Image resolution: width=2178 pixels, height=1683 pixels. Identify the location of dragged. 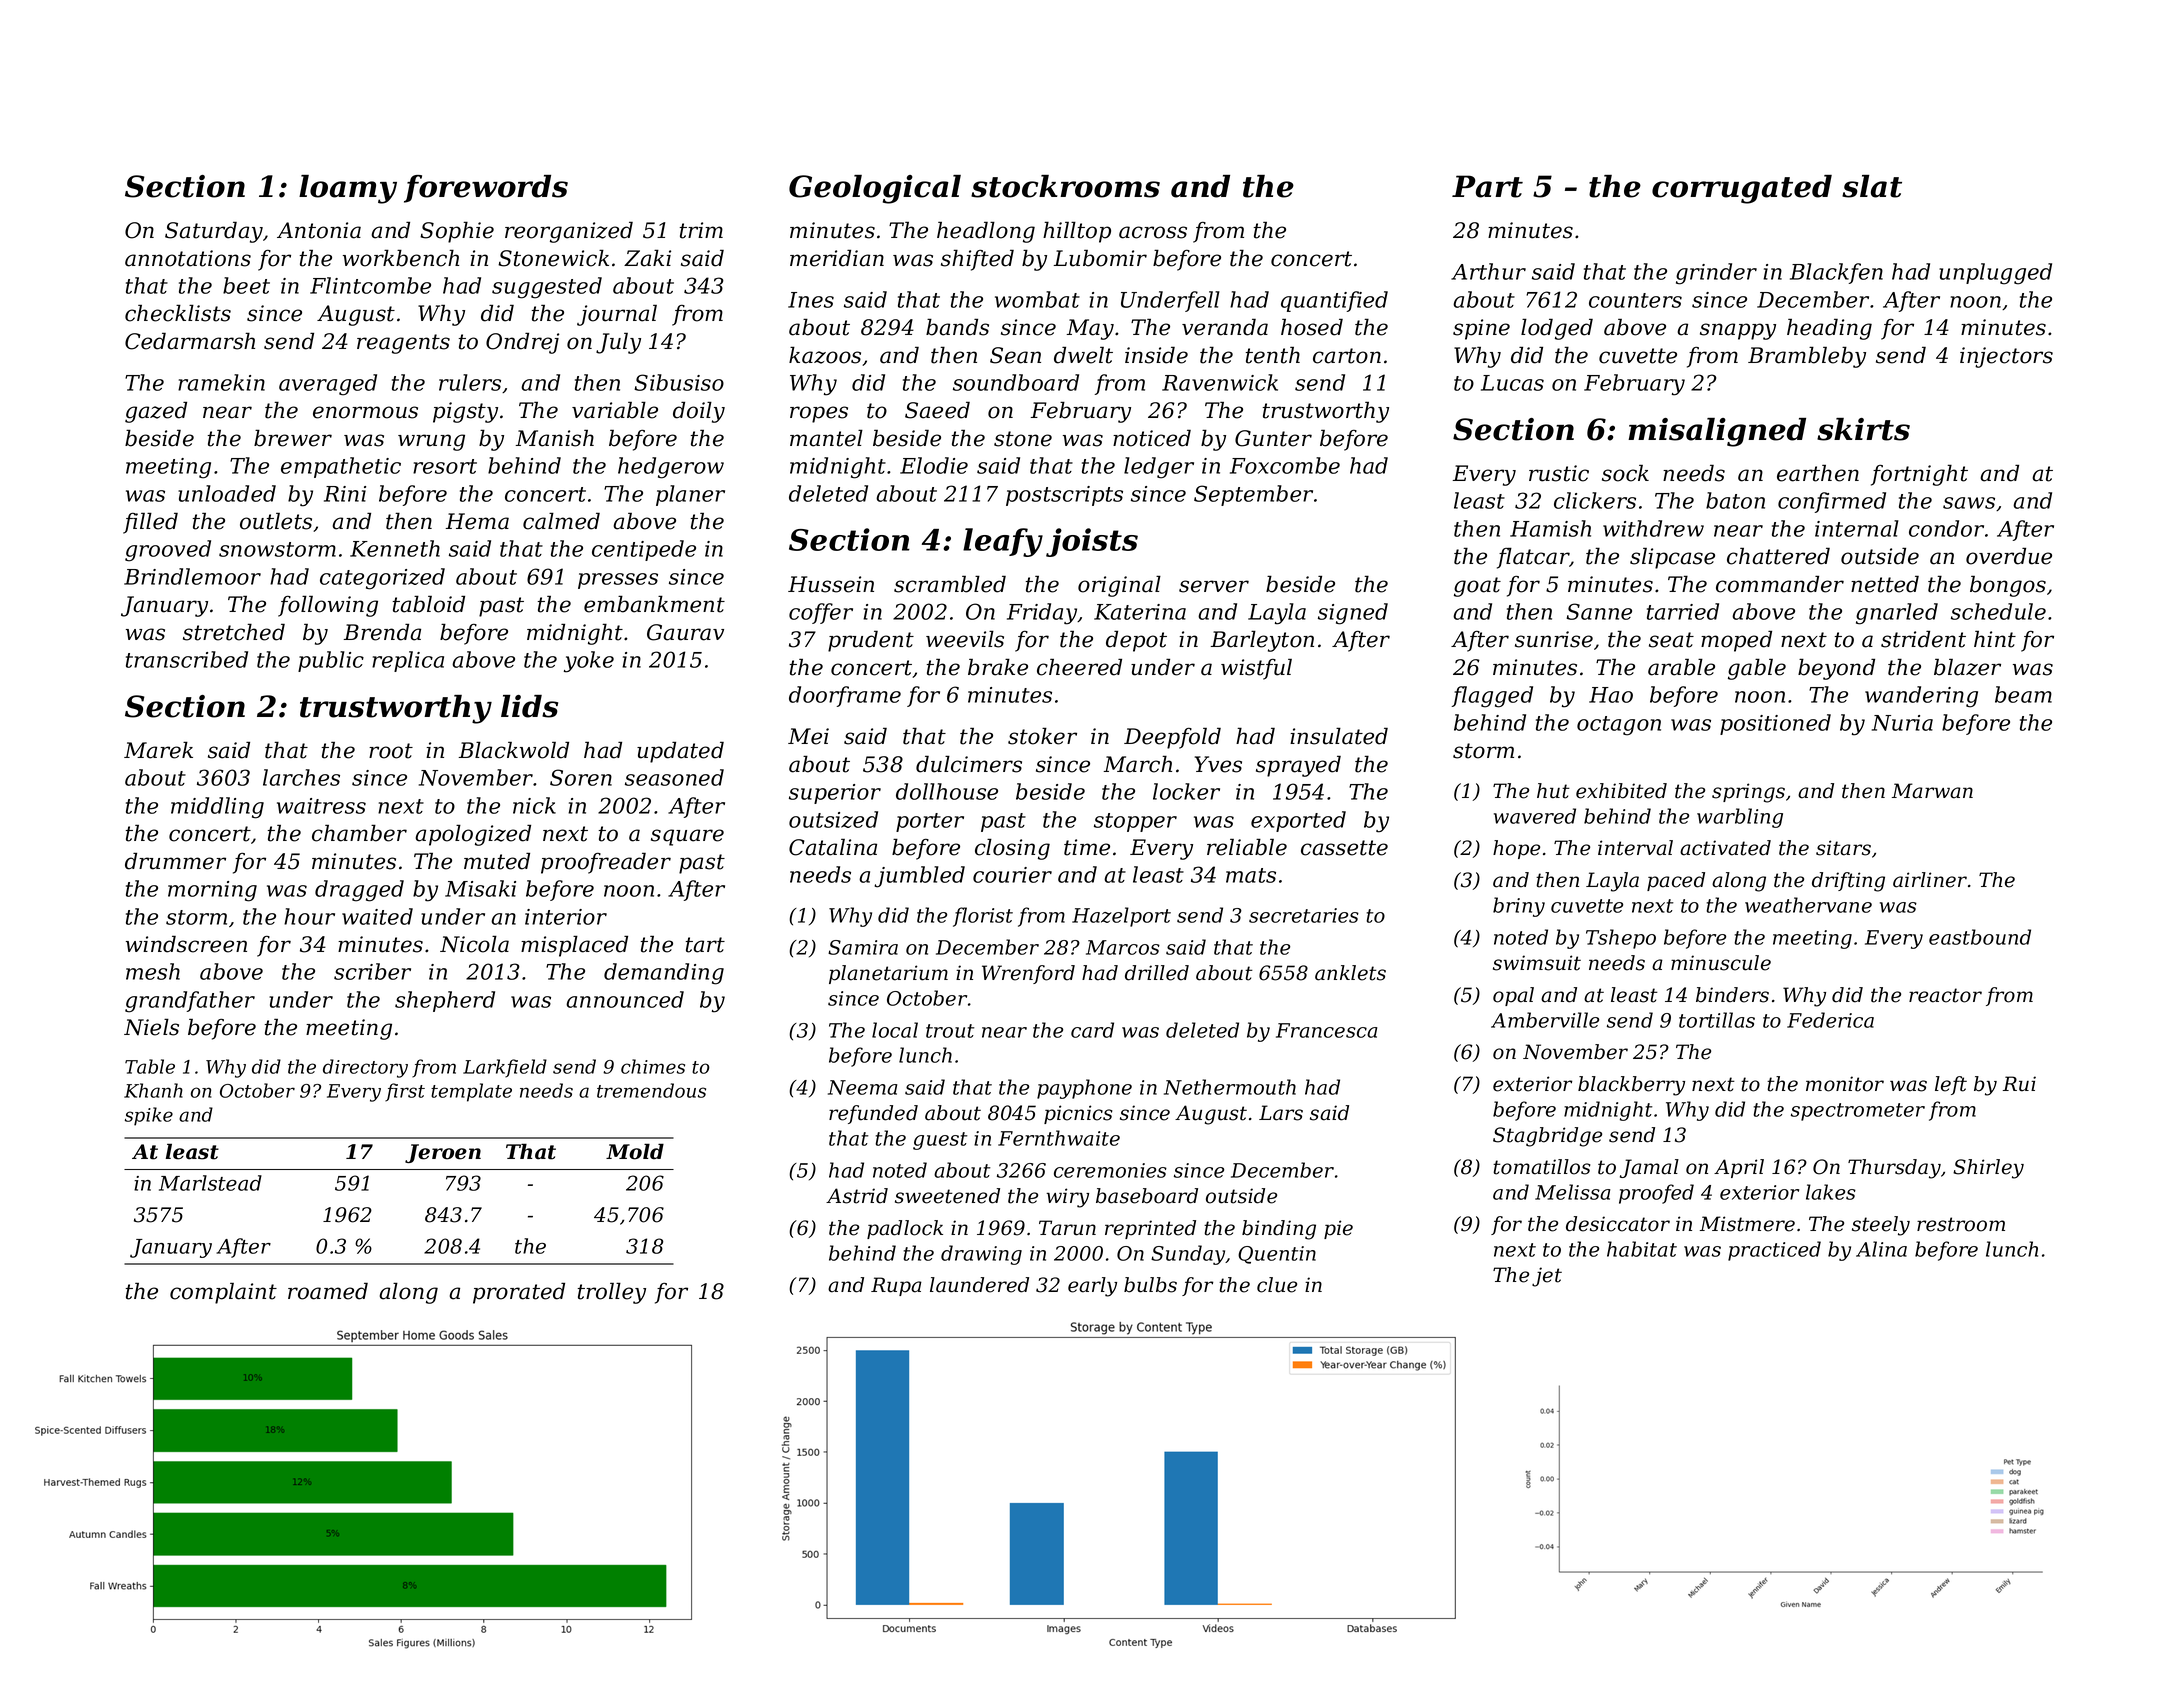
(359, 891).
